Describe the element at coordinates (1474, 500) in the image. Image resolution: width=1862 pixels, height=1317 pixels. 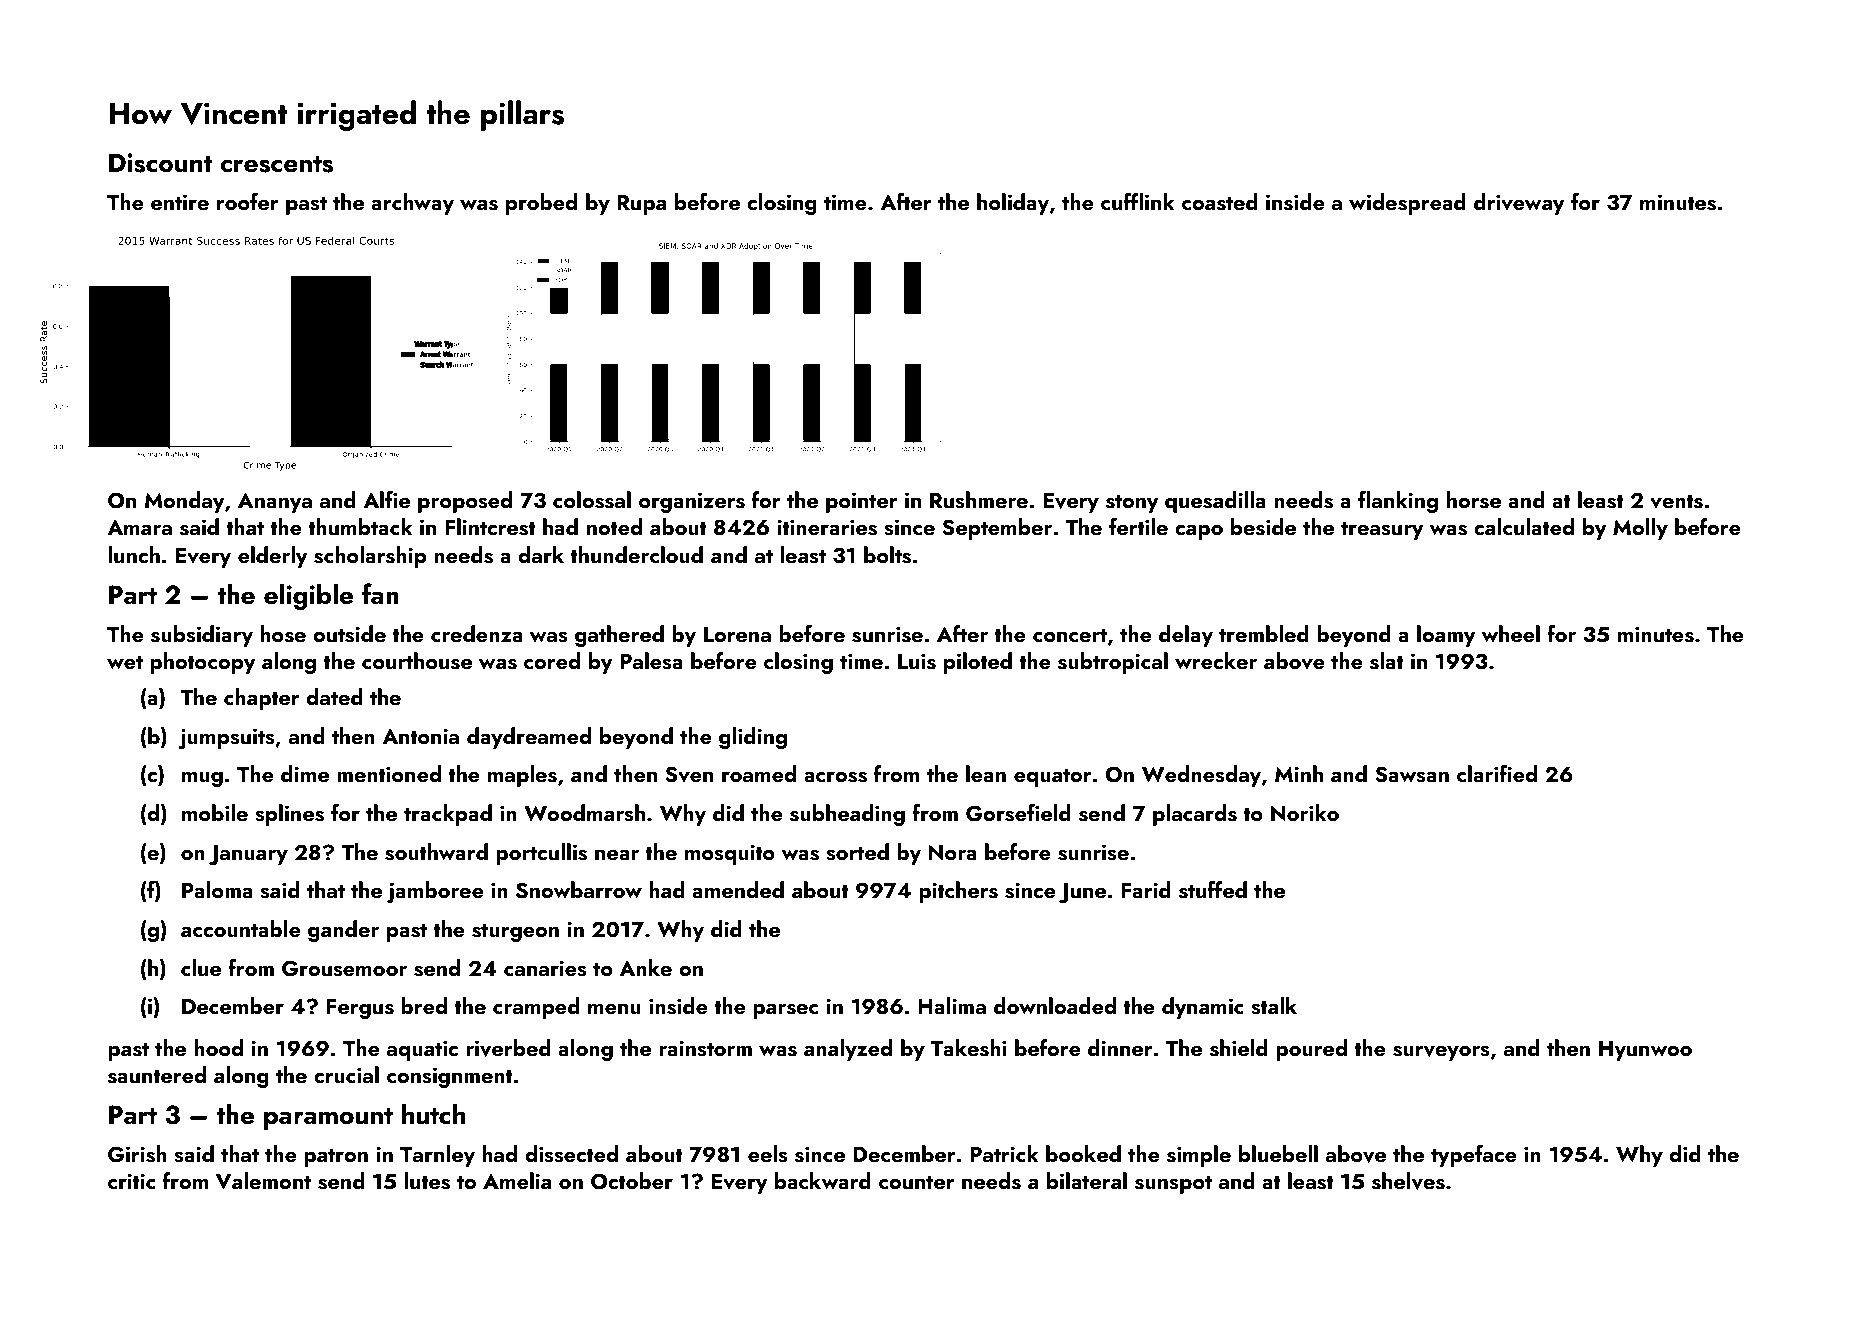
I see `horse` at that location.
